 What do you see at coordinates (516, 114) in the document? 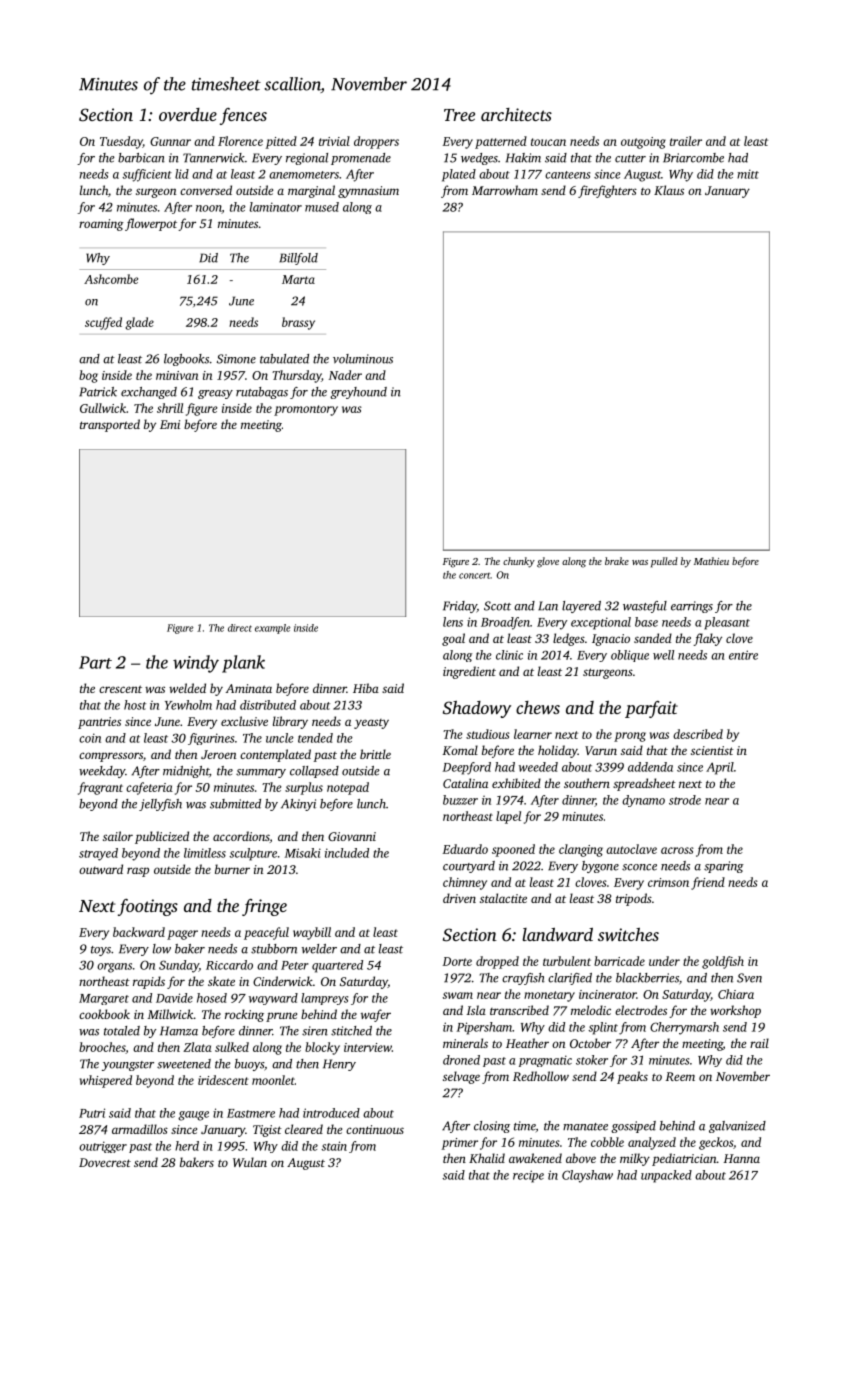
I see `architects` at bounding box center [516, 114].
